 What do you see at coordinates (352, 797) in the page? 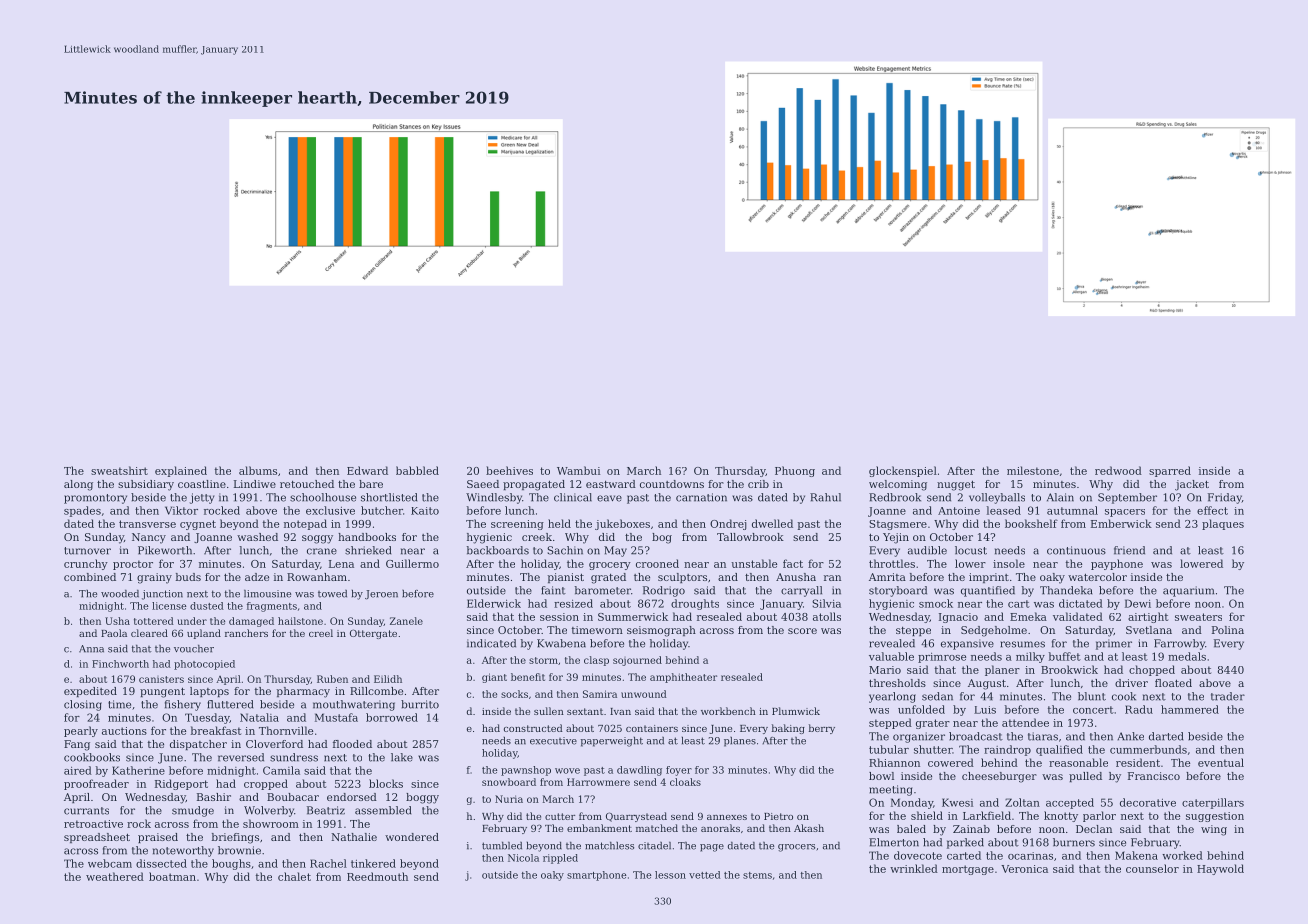
I see `endorsed` at bounding box center [352, 797].
